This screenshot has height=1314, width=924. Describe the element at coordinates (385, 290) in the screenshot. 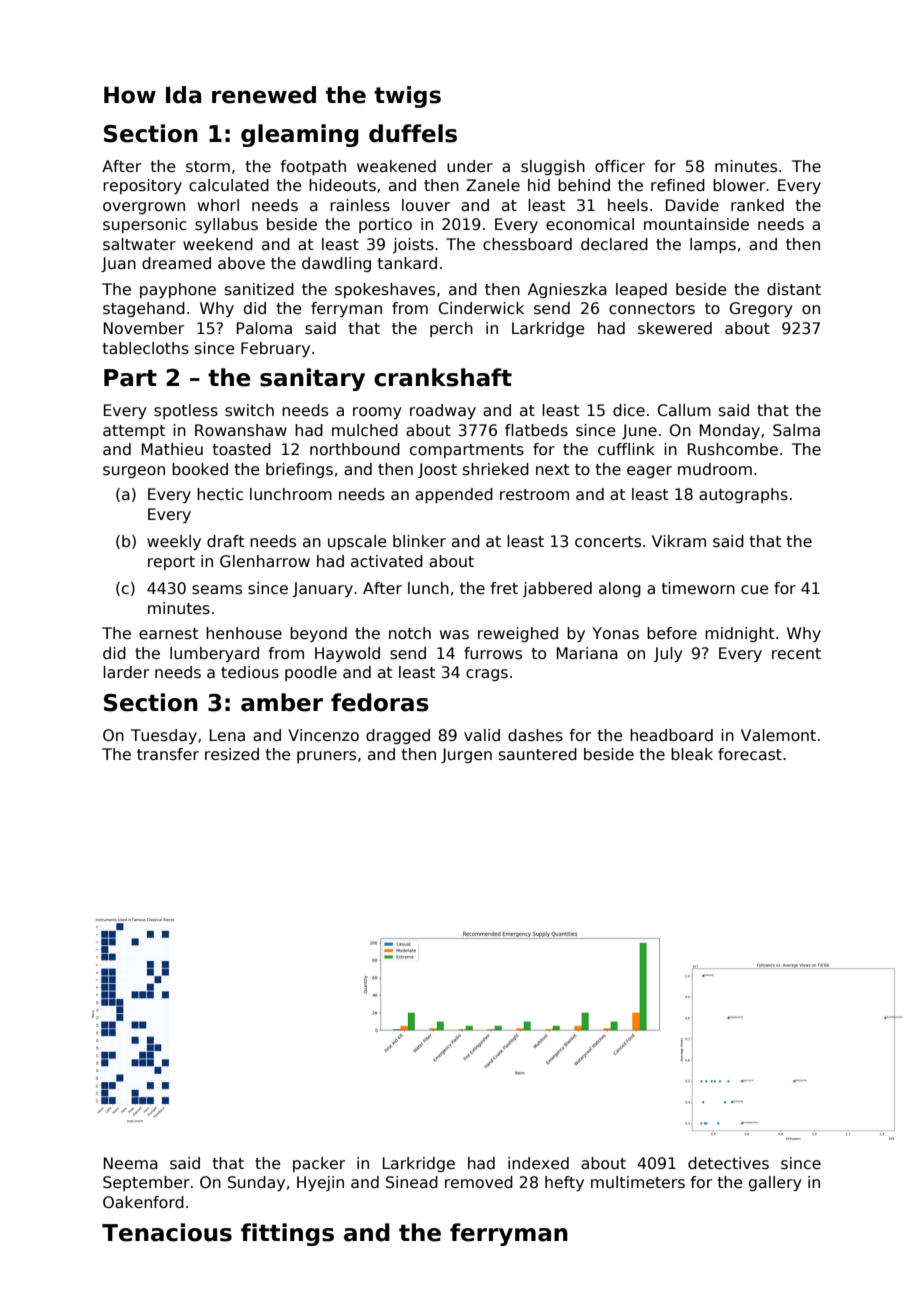

I see `spokeshaves` at that location.
